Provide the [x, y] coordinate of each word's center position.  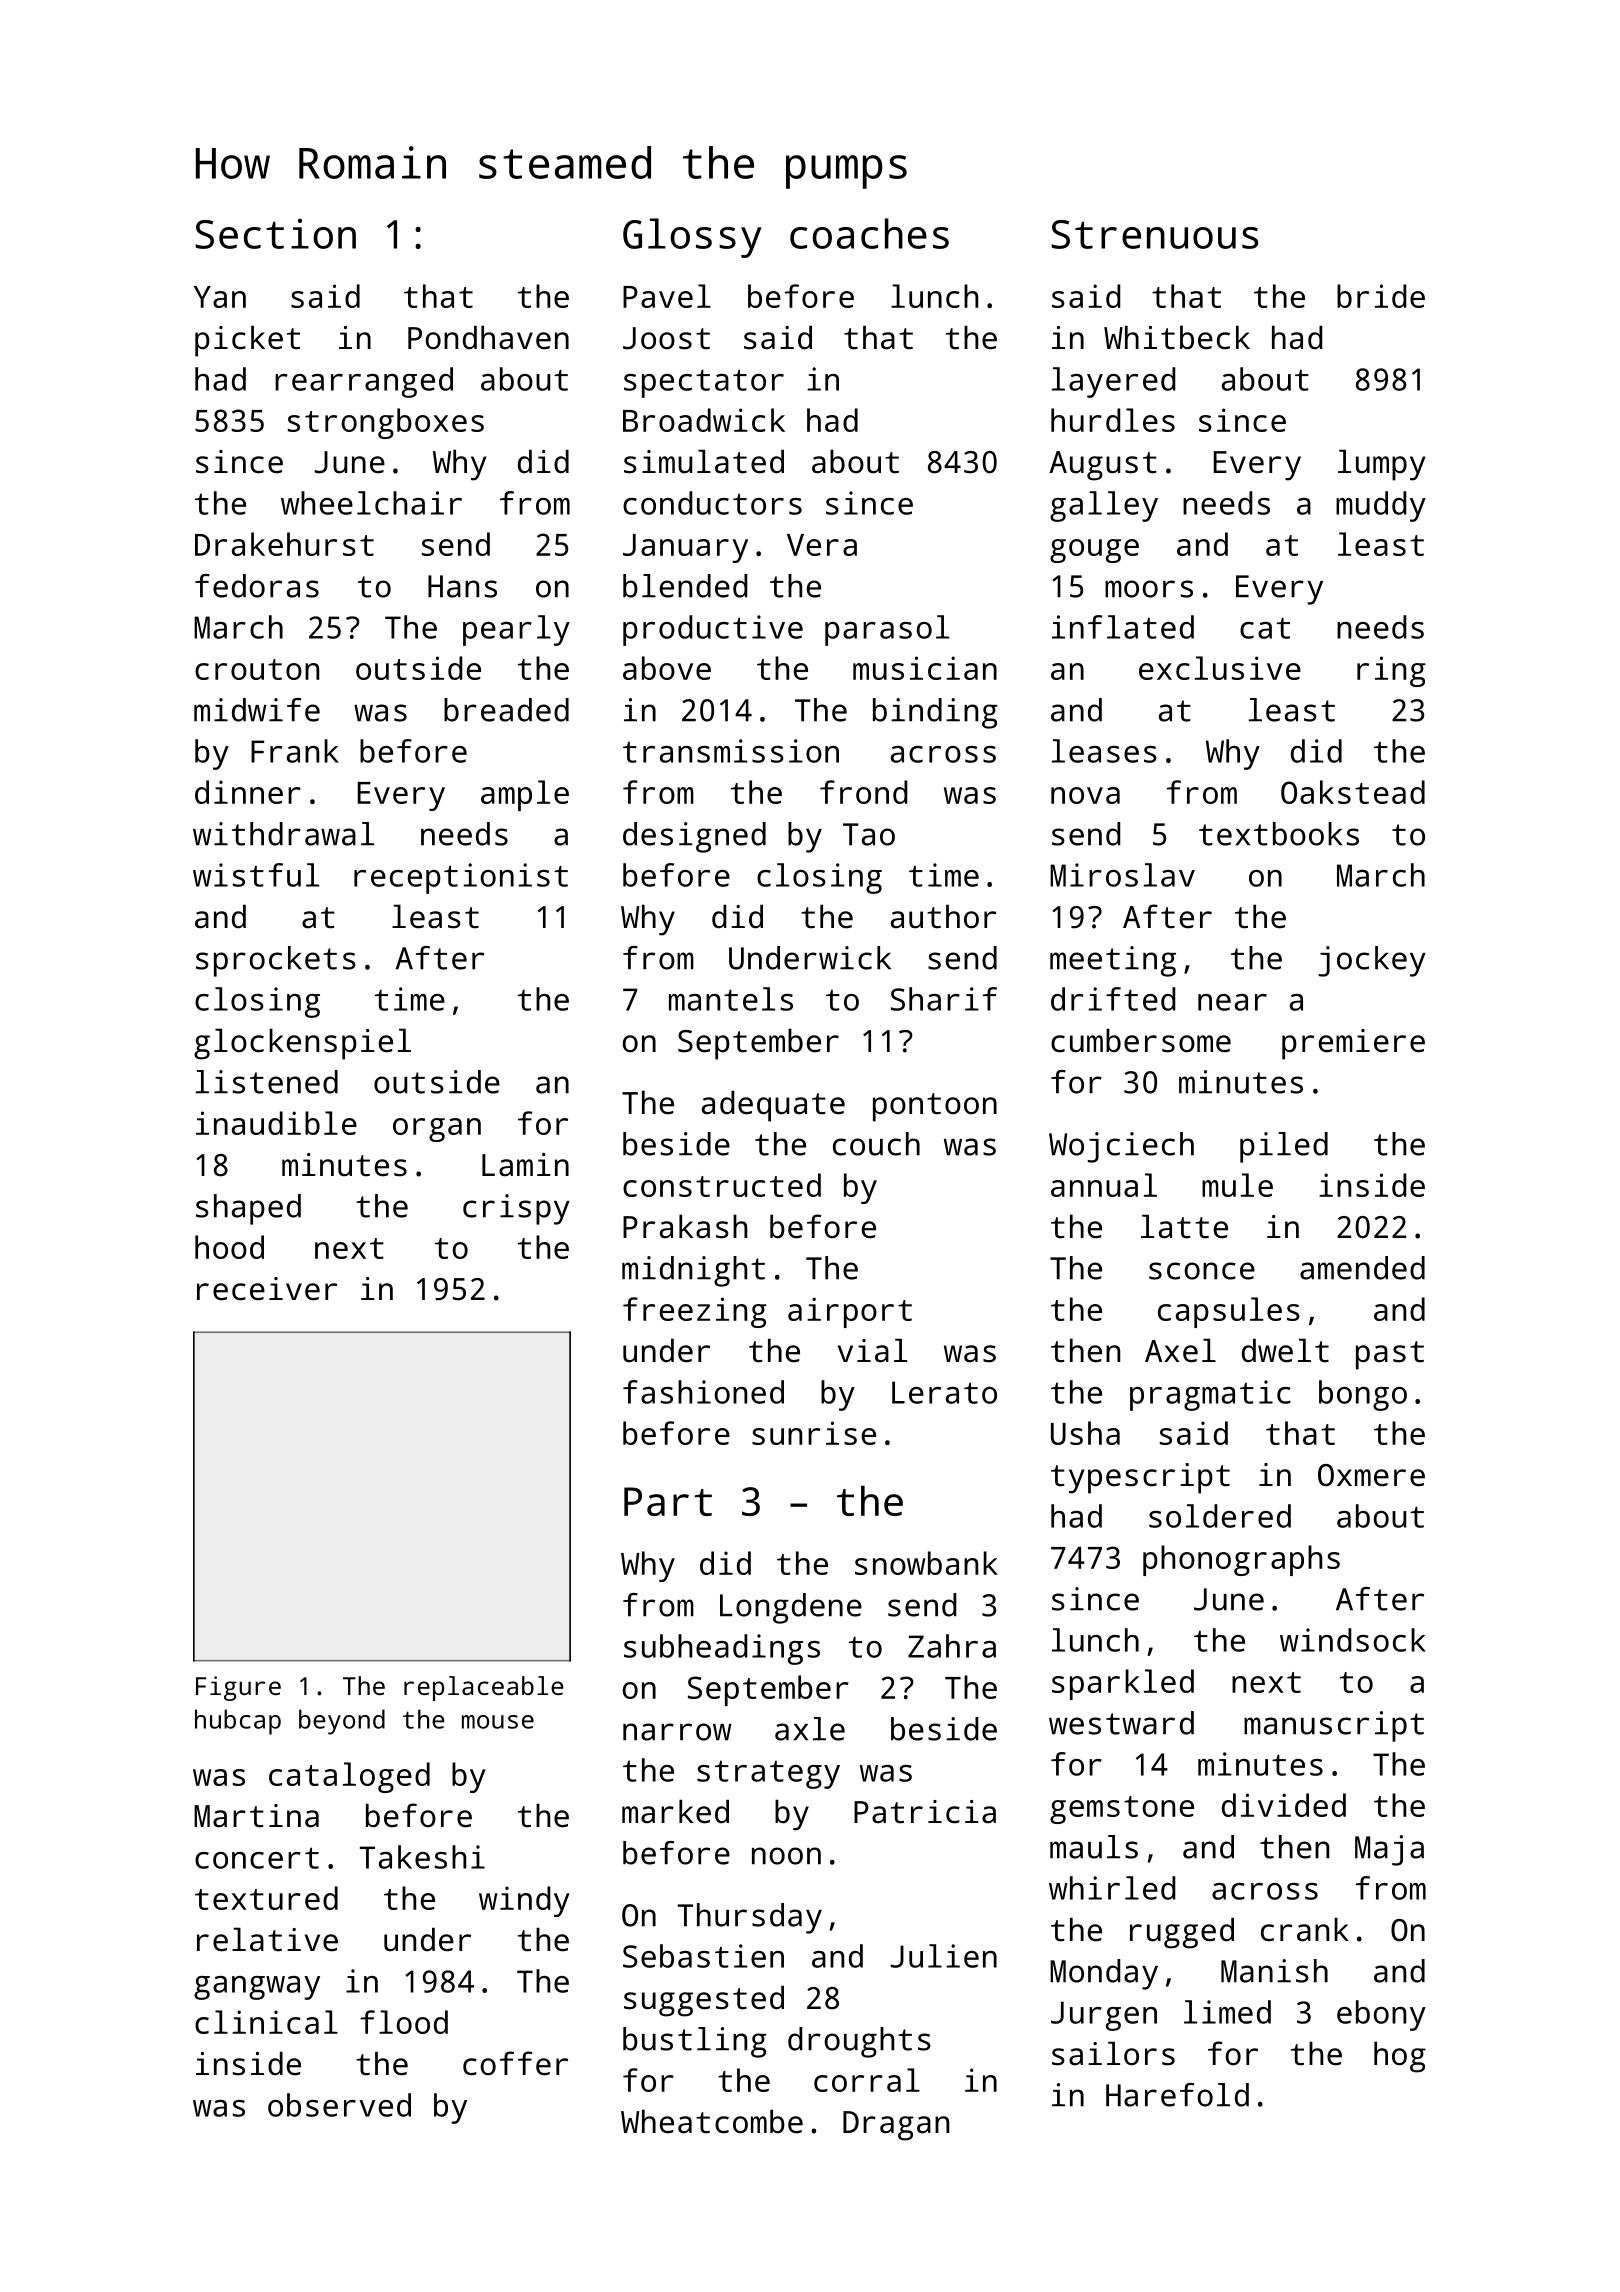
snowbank [926, 1563]
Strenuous [1155, 234]
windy [524, 1901]
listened [267, 1082]
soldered [1220, 1516]
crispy [516, 1209]
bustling [695, 2042]
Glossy [692, 238]
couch [876, 1144]
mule [1237, 1185]
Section [275, 233]
